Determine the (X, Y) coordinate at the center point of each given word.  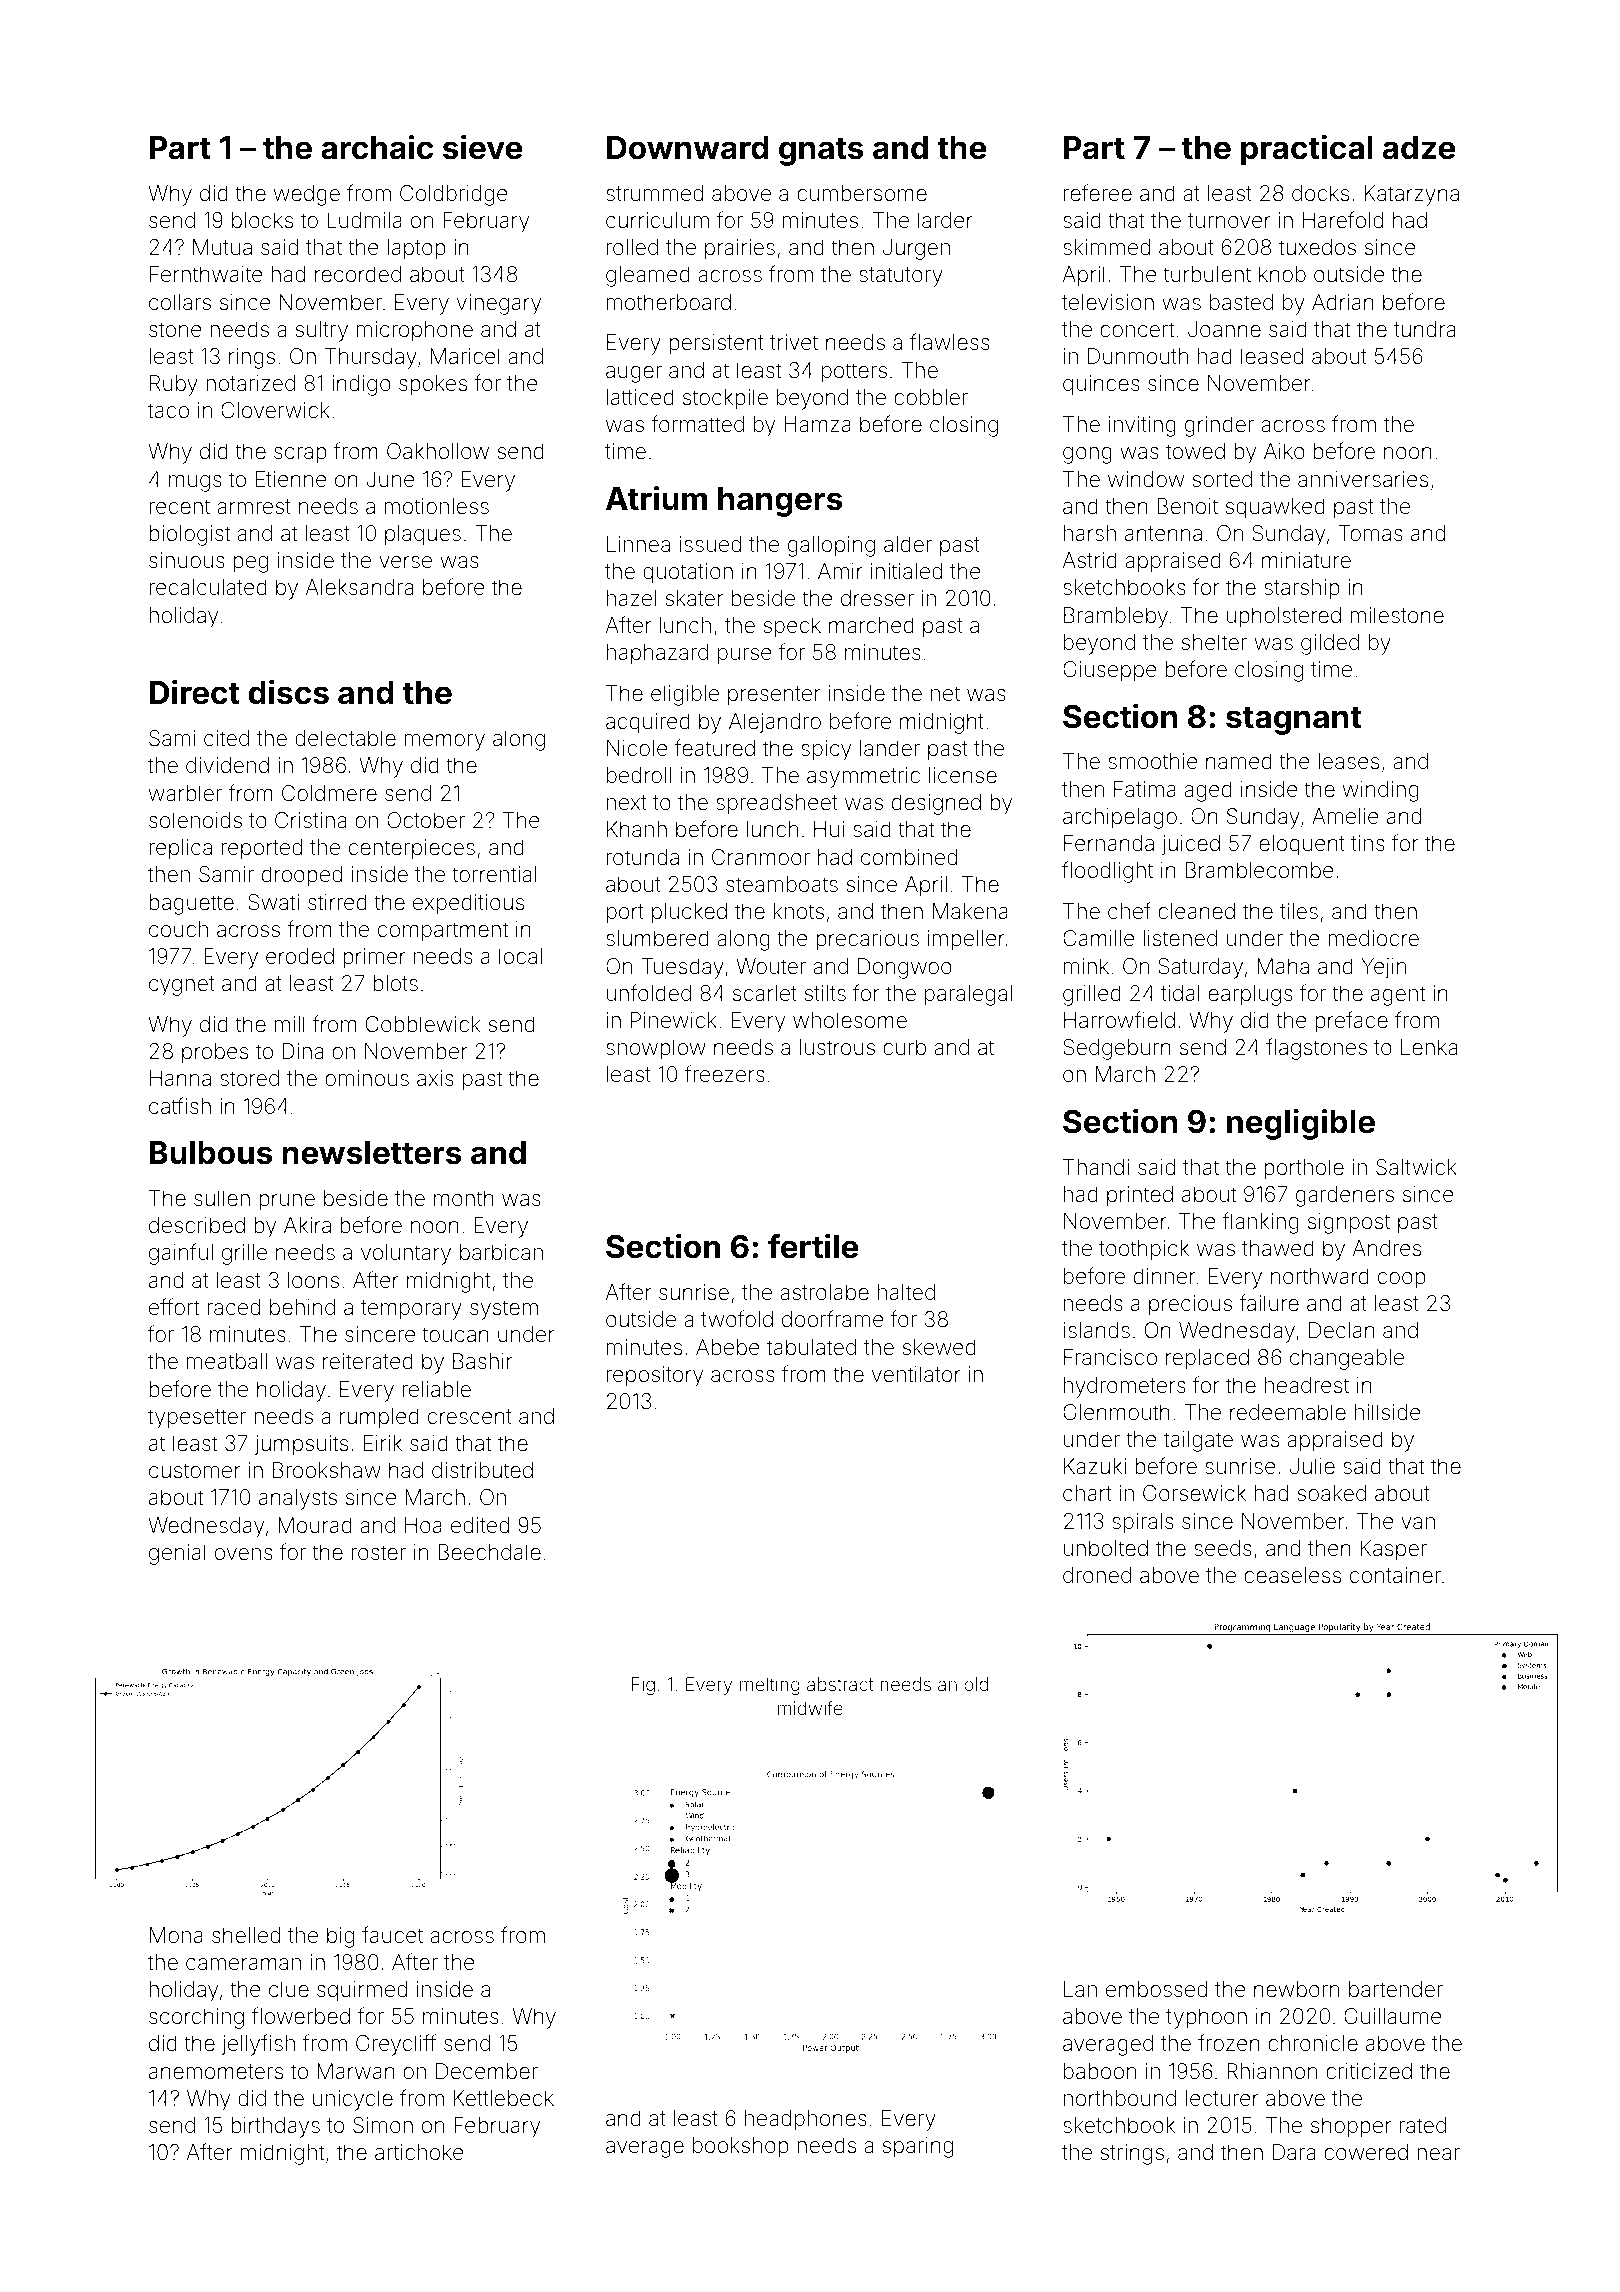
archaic (377, 147)
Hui (829, 829)
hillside (1388, 1412)
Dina (302, 1051)
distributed (482, 1470)
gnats (821, 151)
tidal (1180, 993)
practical (1307, 150)
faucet (392, 1935)
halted (906, 1292)
